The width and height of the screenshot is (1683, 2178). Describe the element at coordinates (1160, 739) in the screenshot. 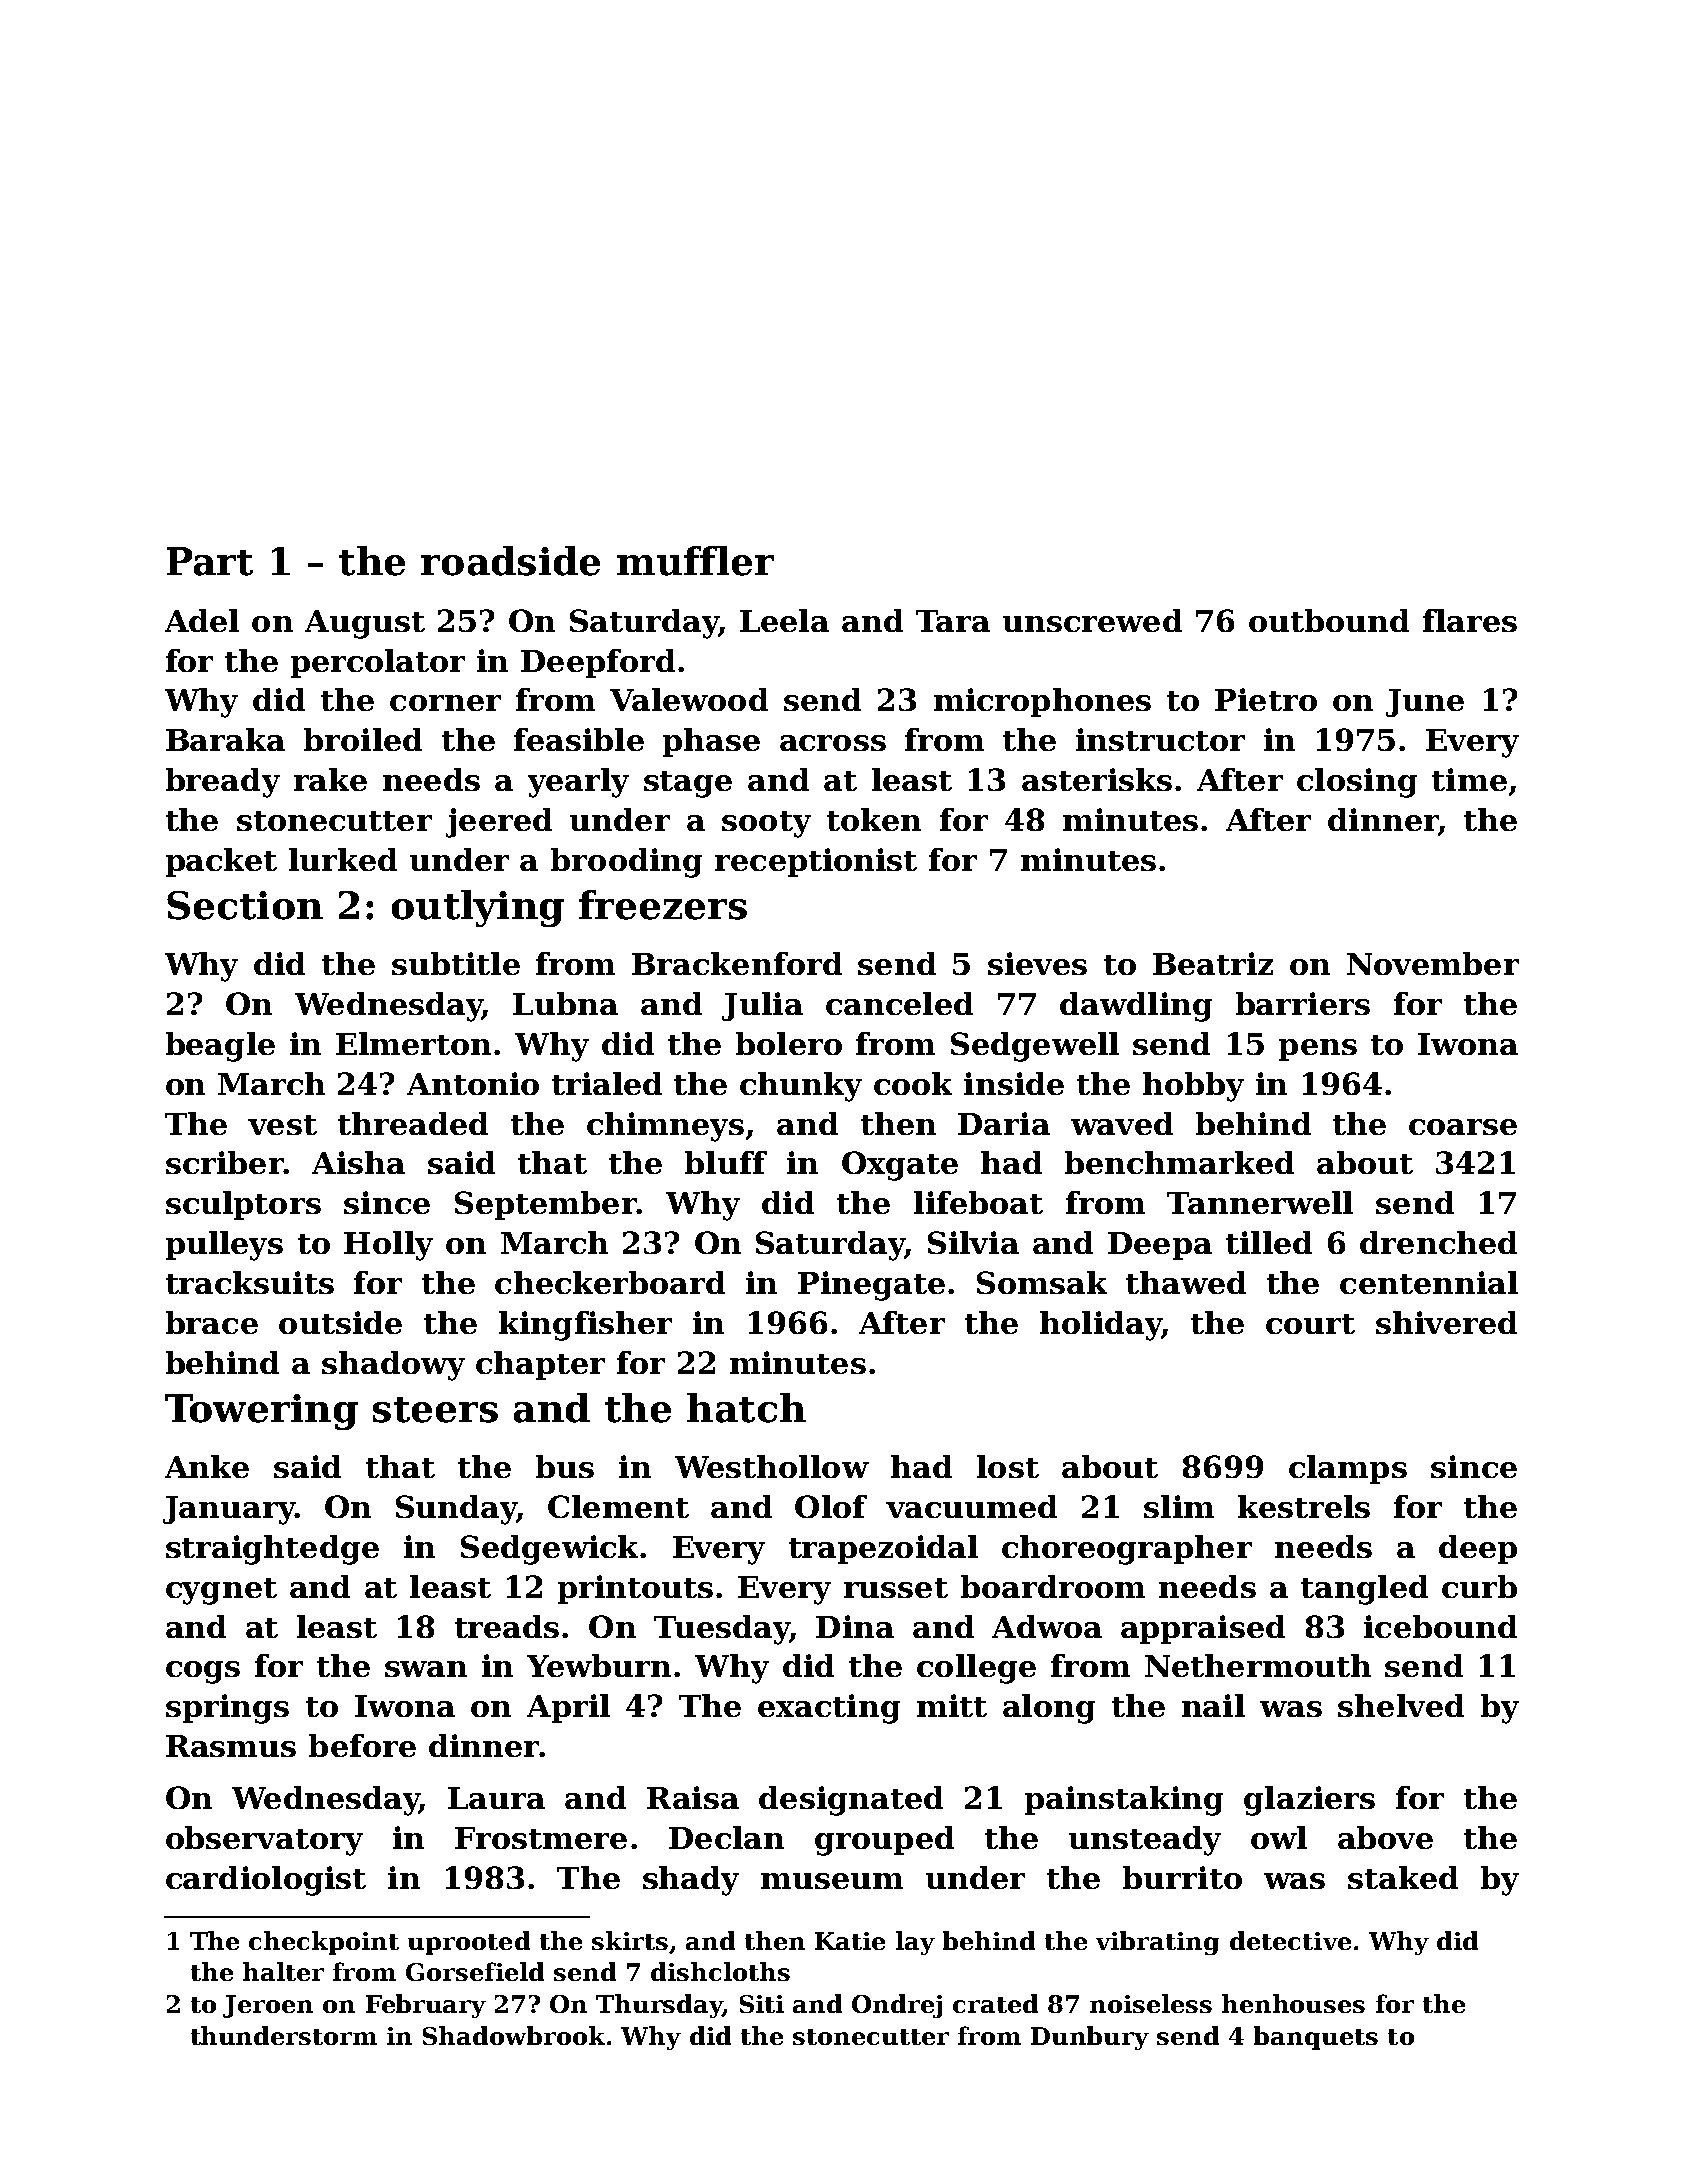

I see `instructor` at that location.
